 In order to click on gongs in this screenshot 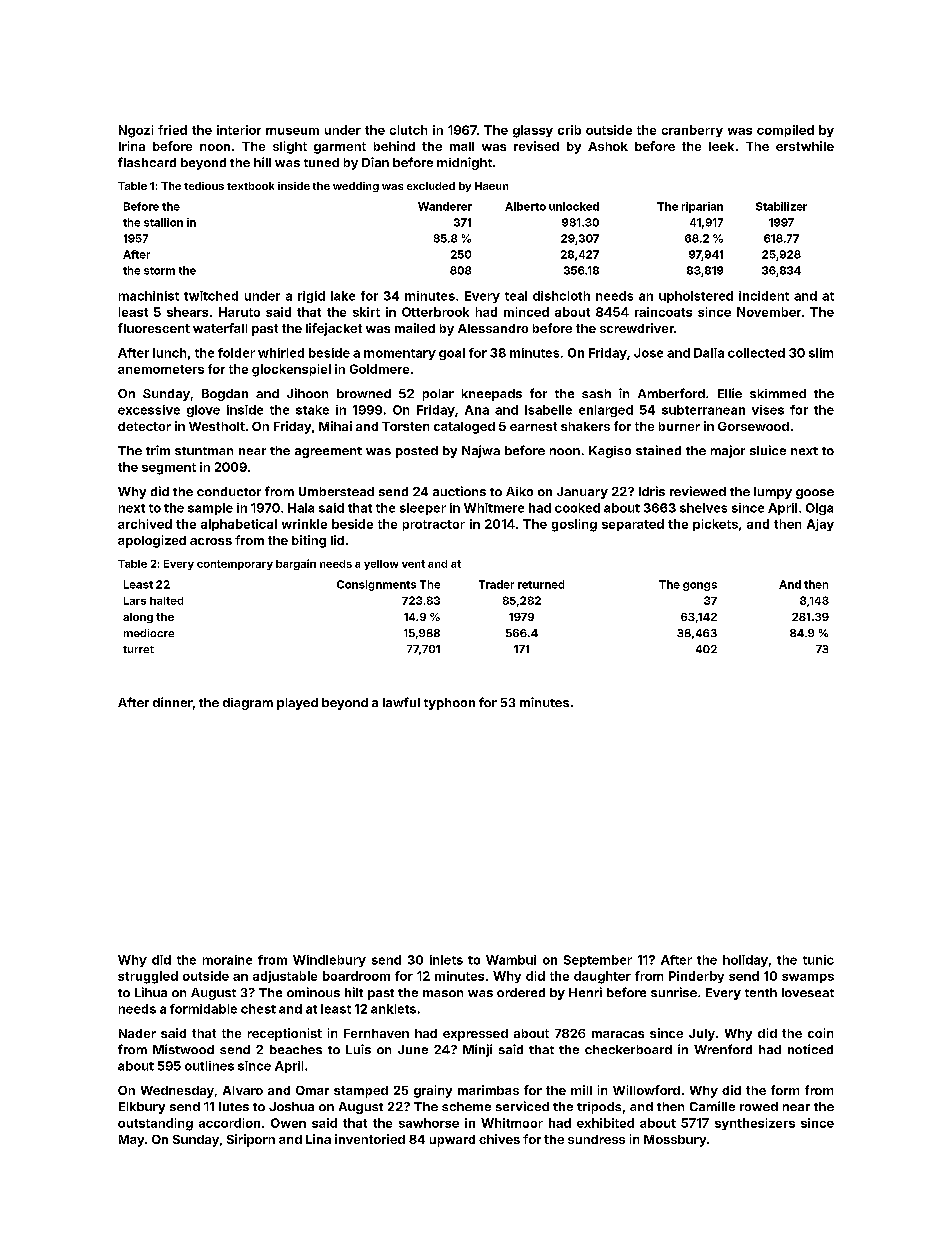, I will do `click(700, 586)`.
